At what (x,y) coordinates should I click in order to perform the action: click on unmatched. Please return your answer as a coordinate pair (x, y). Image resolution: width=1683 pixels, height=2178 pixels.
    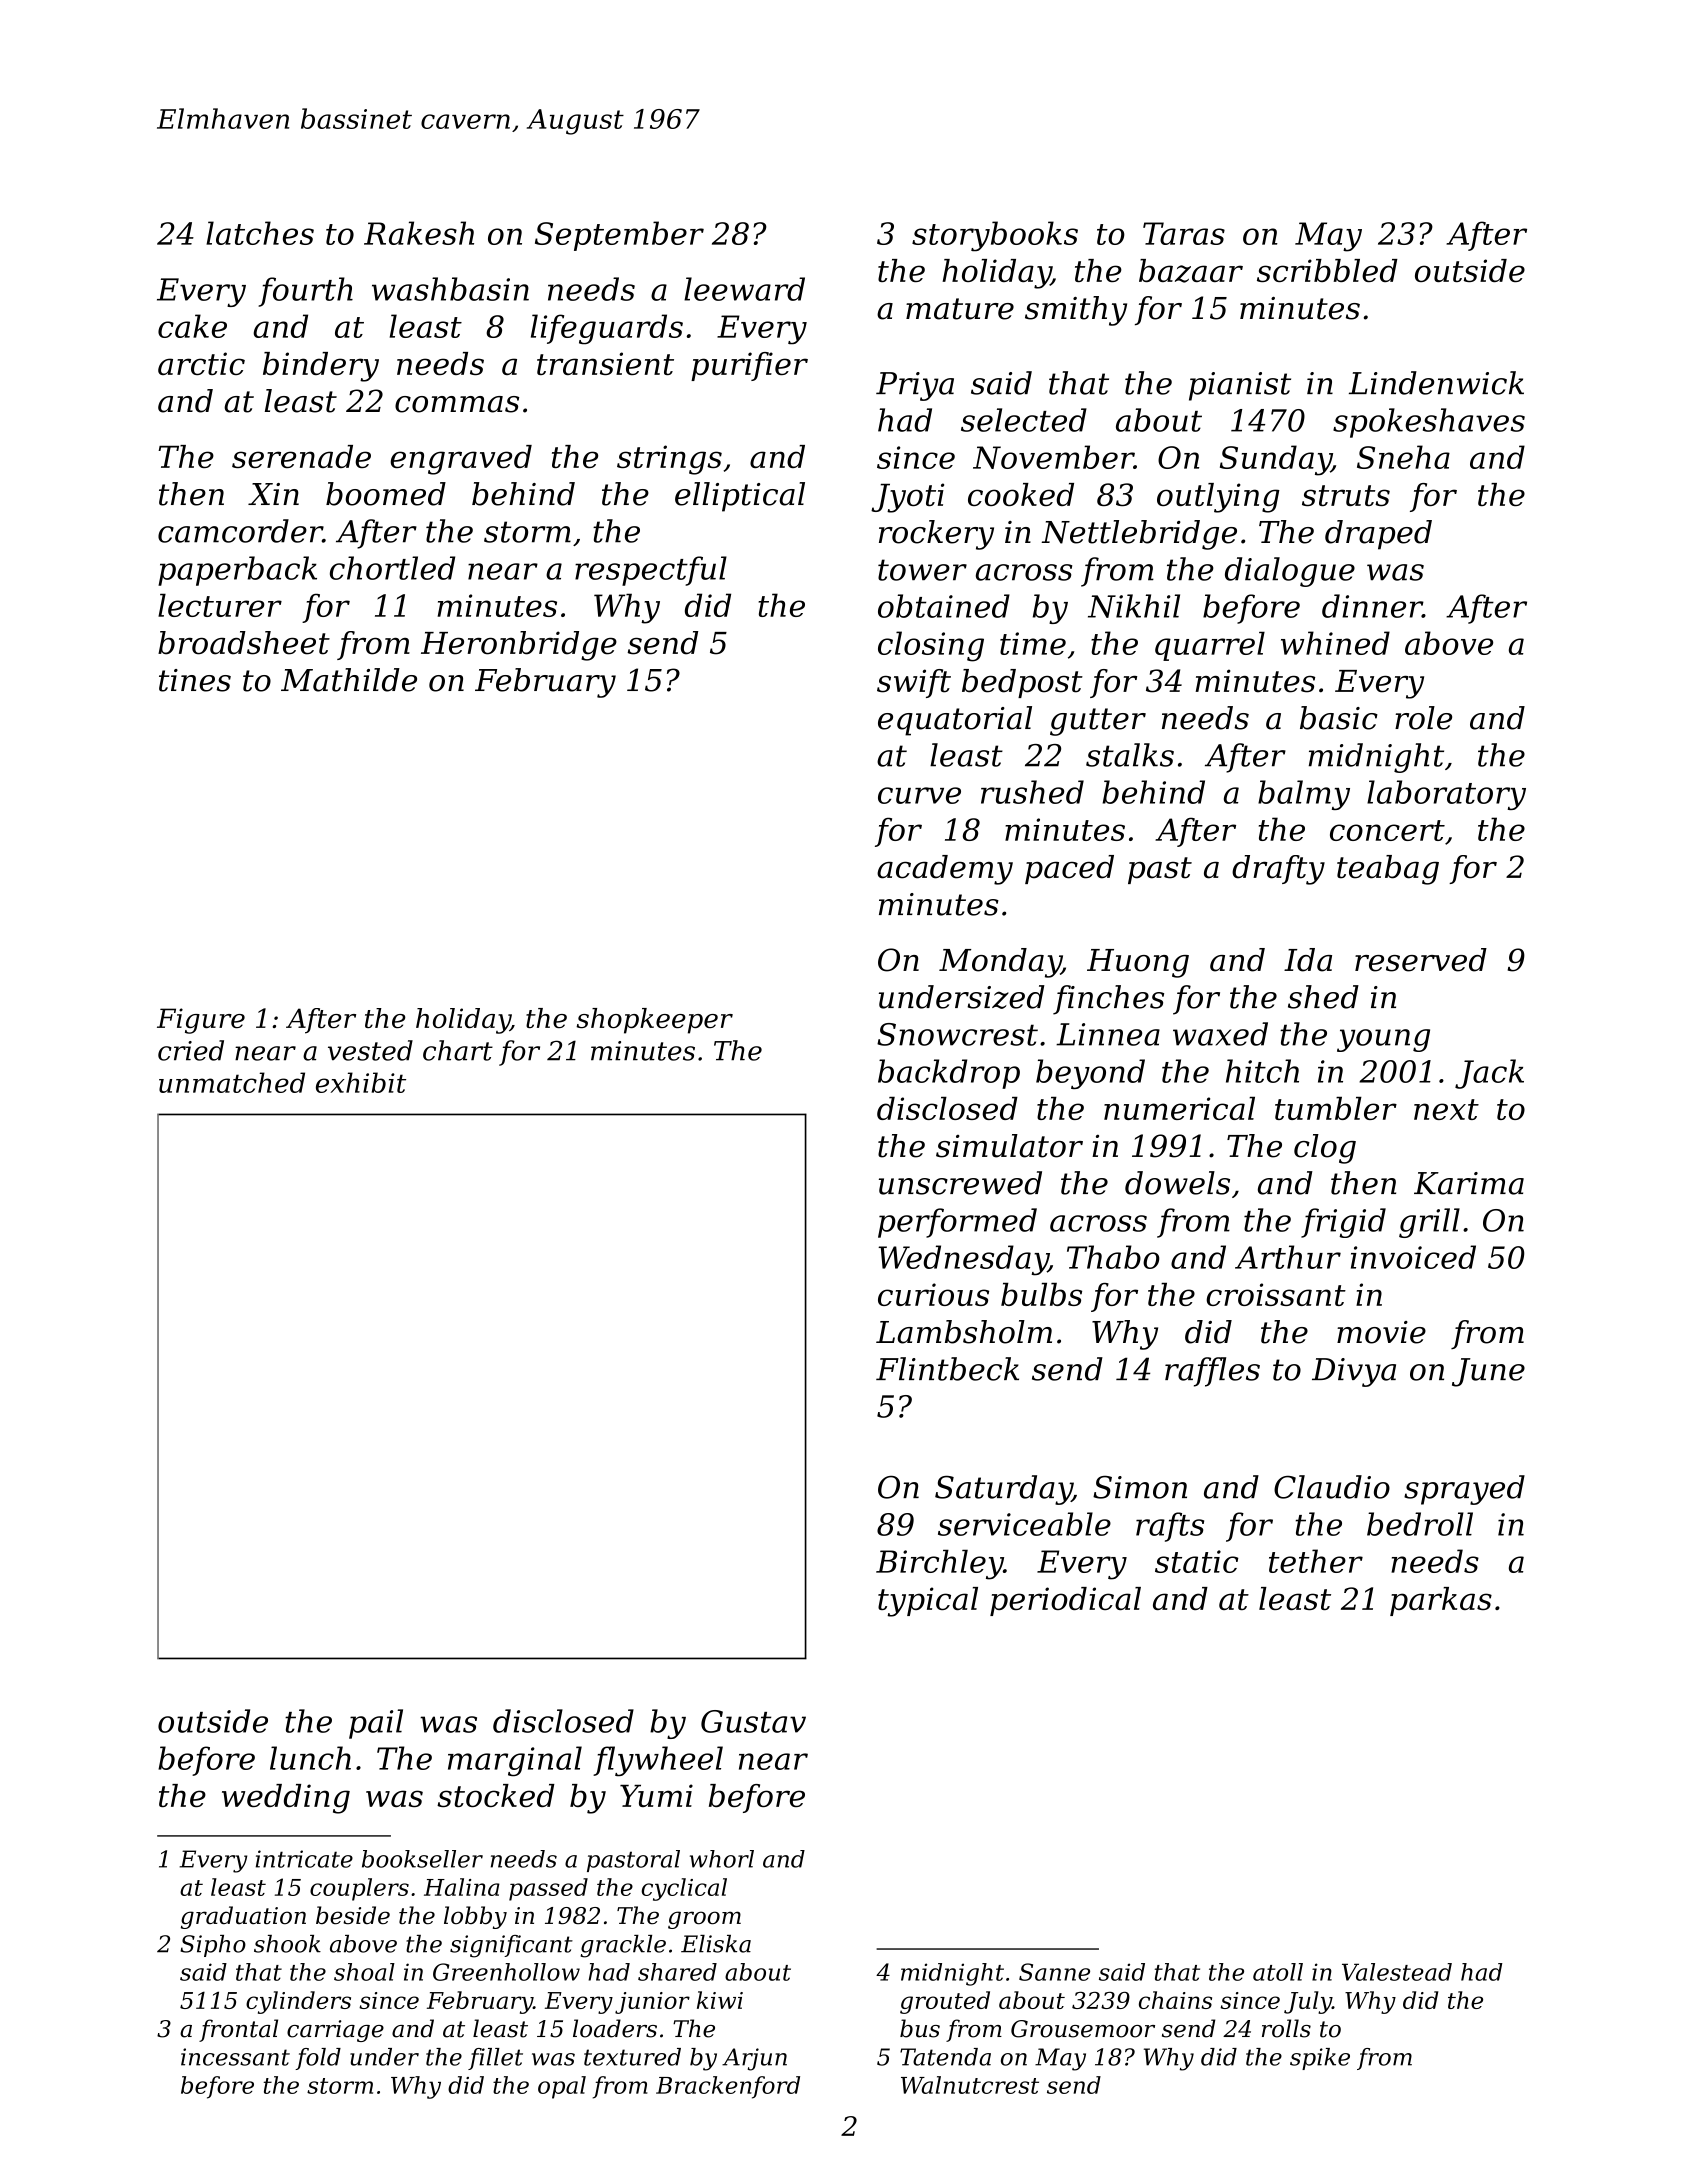
    Looking at the image, I should click on (232, 1082).
